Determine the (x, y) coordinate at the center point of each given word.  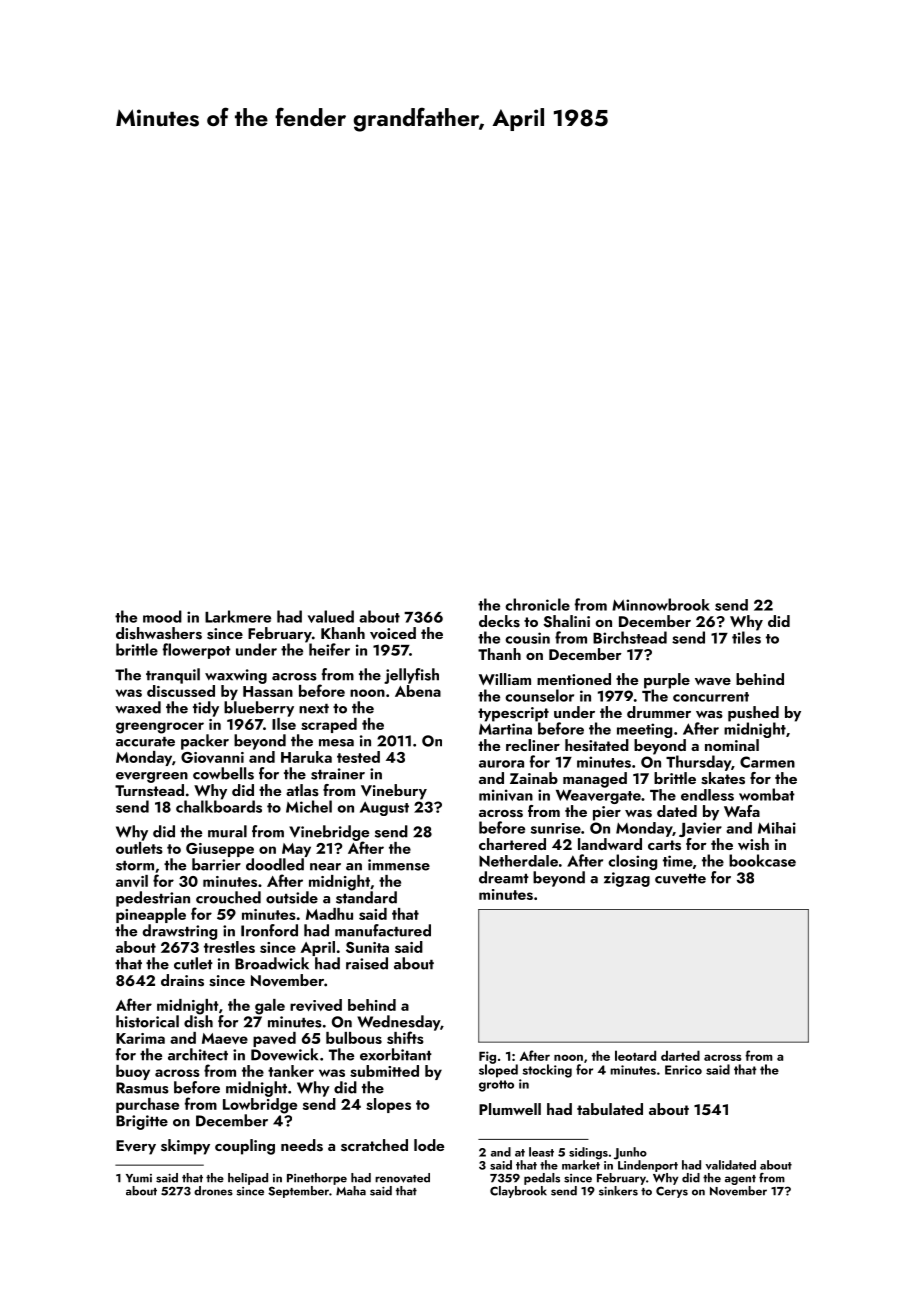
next (314, 709)
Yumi (139, 1178)
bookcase (762, 860)
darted (680, 1055)
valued (331, 616)
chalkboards (219, 806)
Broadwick (272, 963)
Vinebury (394, 792)
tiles (746, 637)
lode (429, 1145)
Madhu (329, 914)
